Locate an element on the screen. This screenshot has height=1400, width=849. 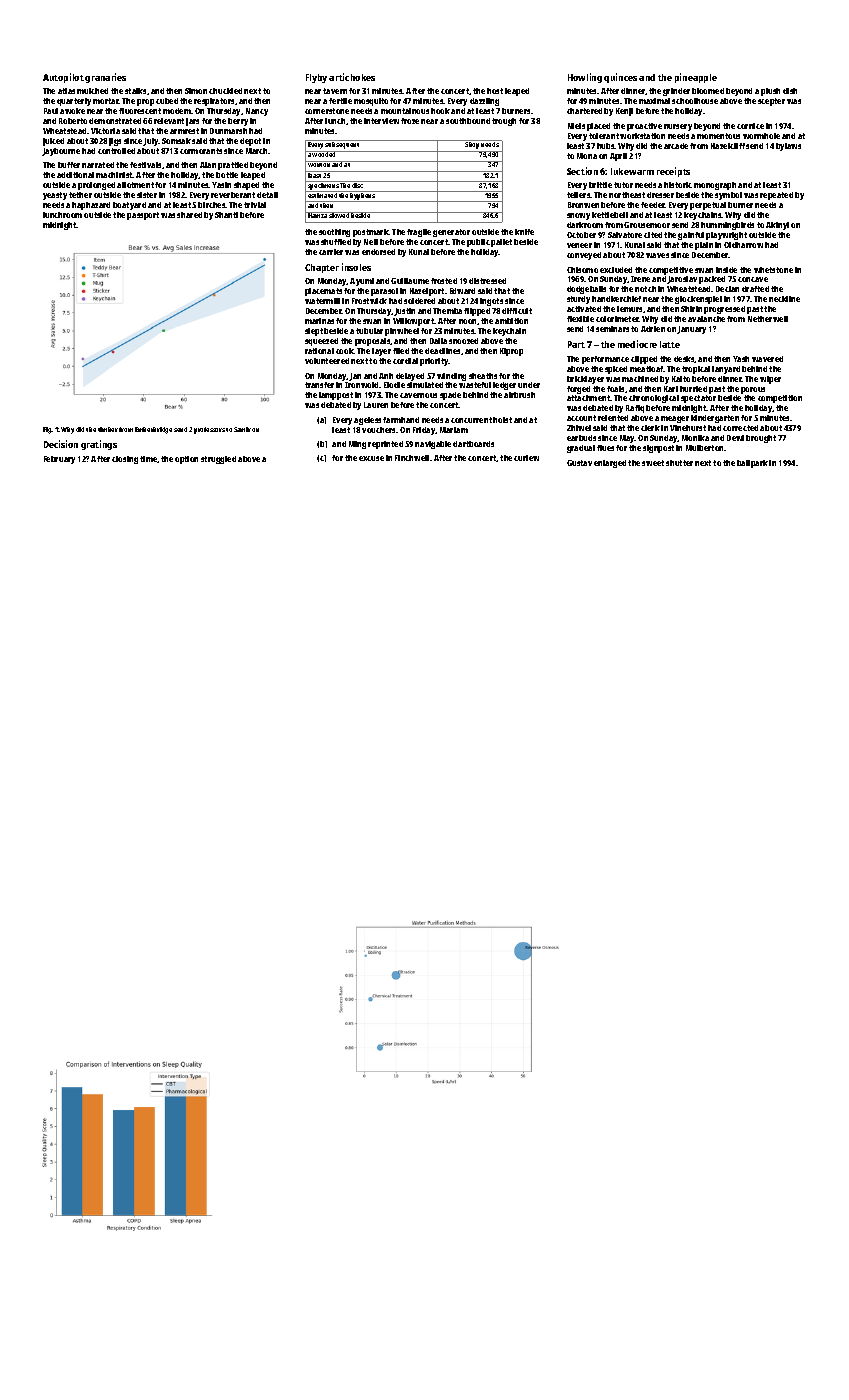
navigable is located at coordinates (433, 445).
